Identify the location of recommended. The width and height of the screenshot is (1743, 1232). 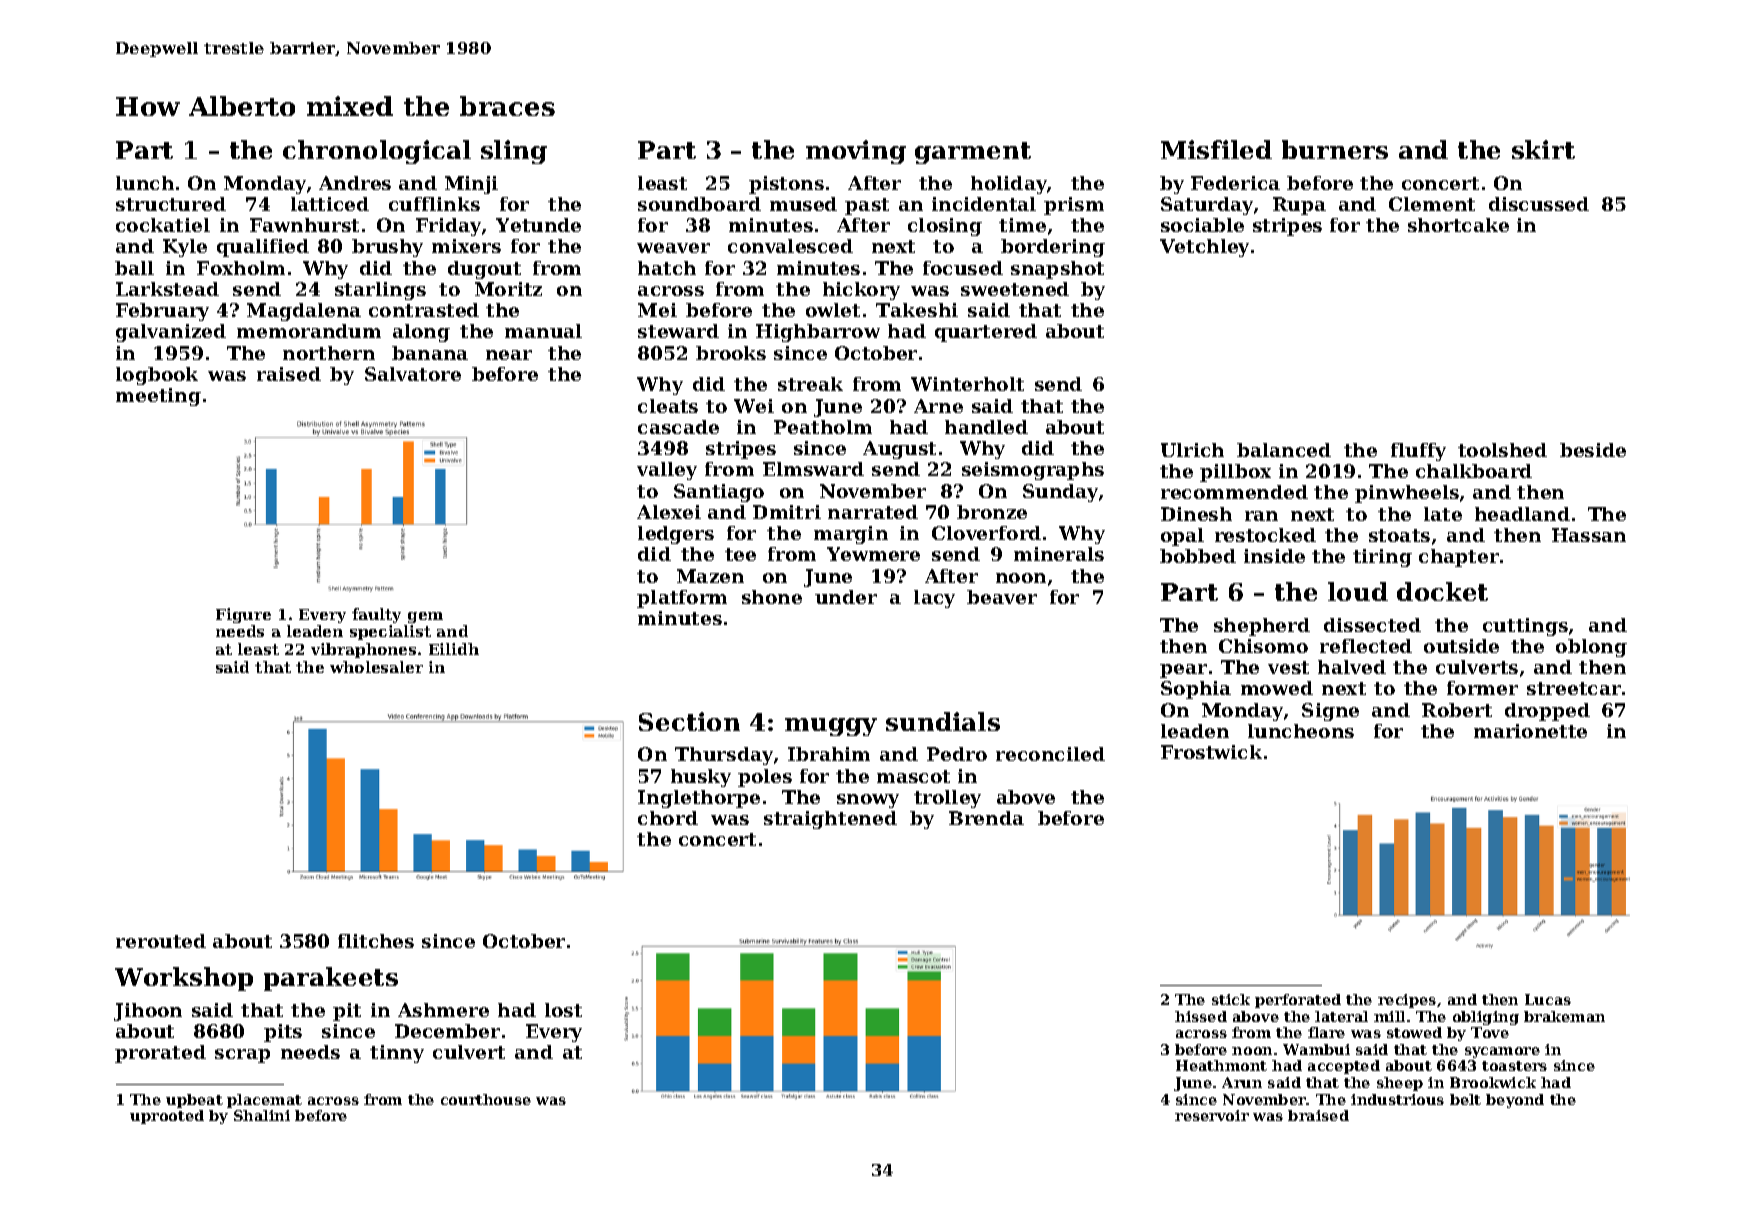
(1234, 492).
